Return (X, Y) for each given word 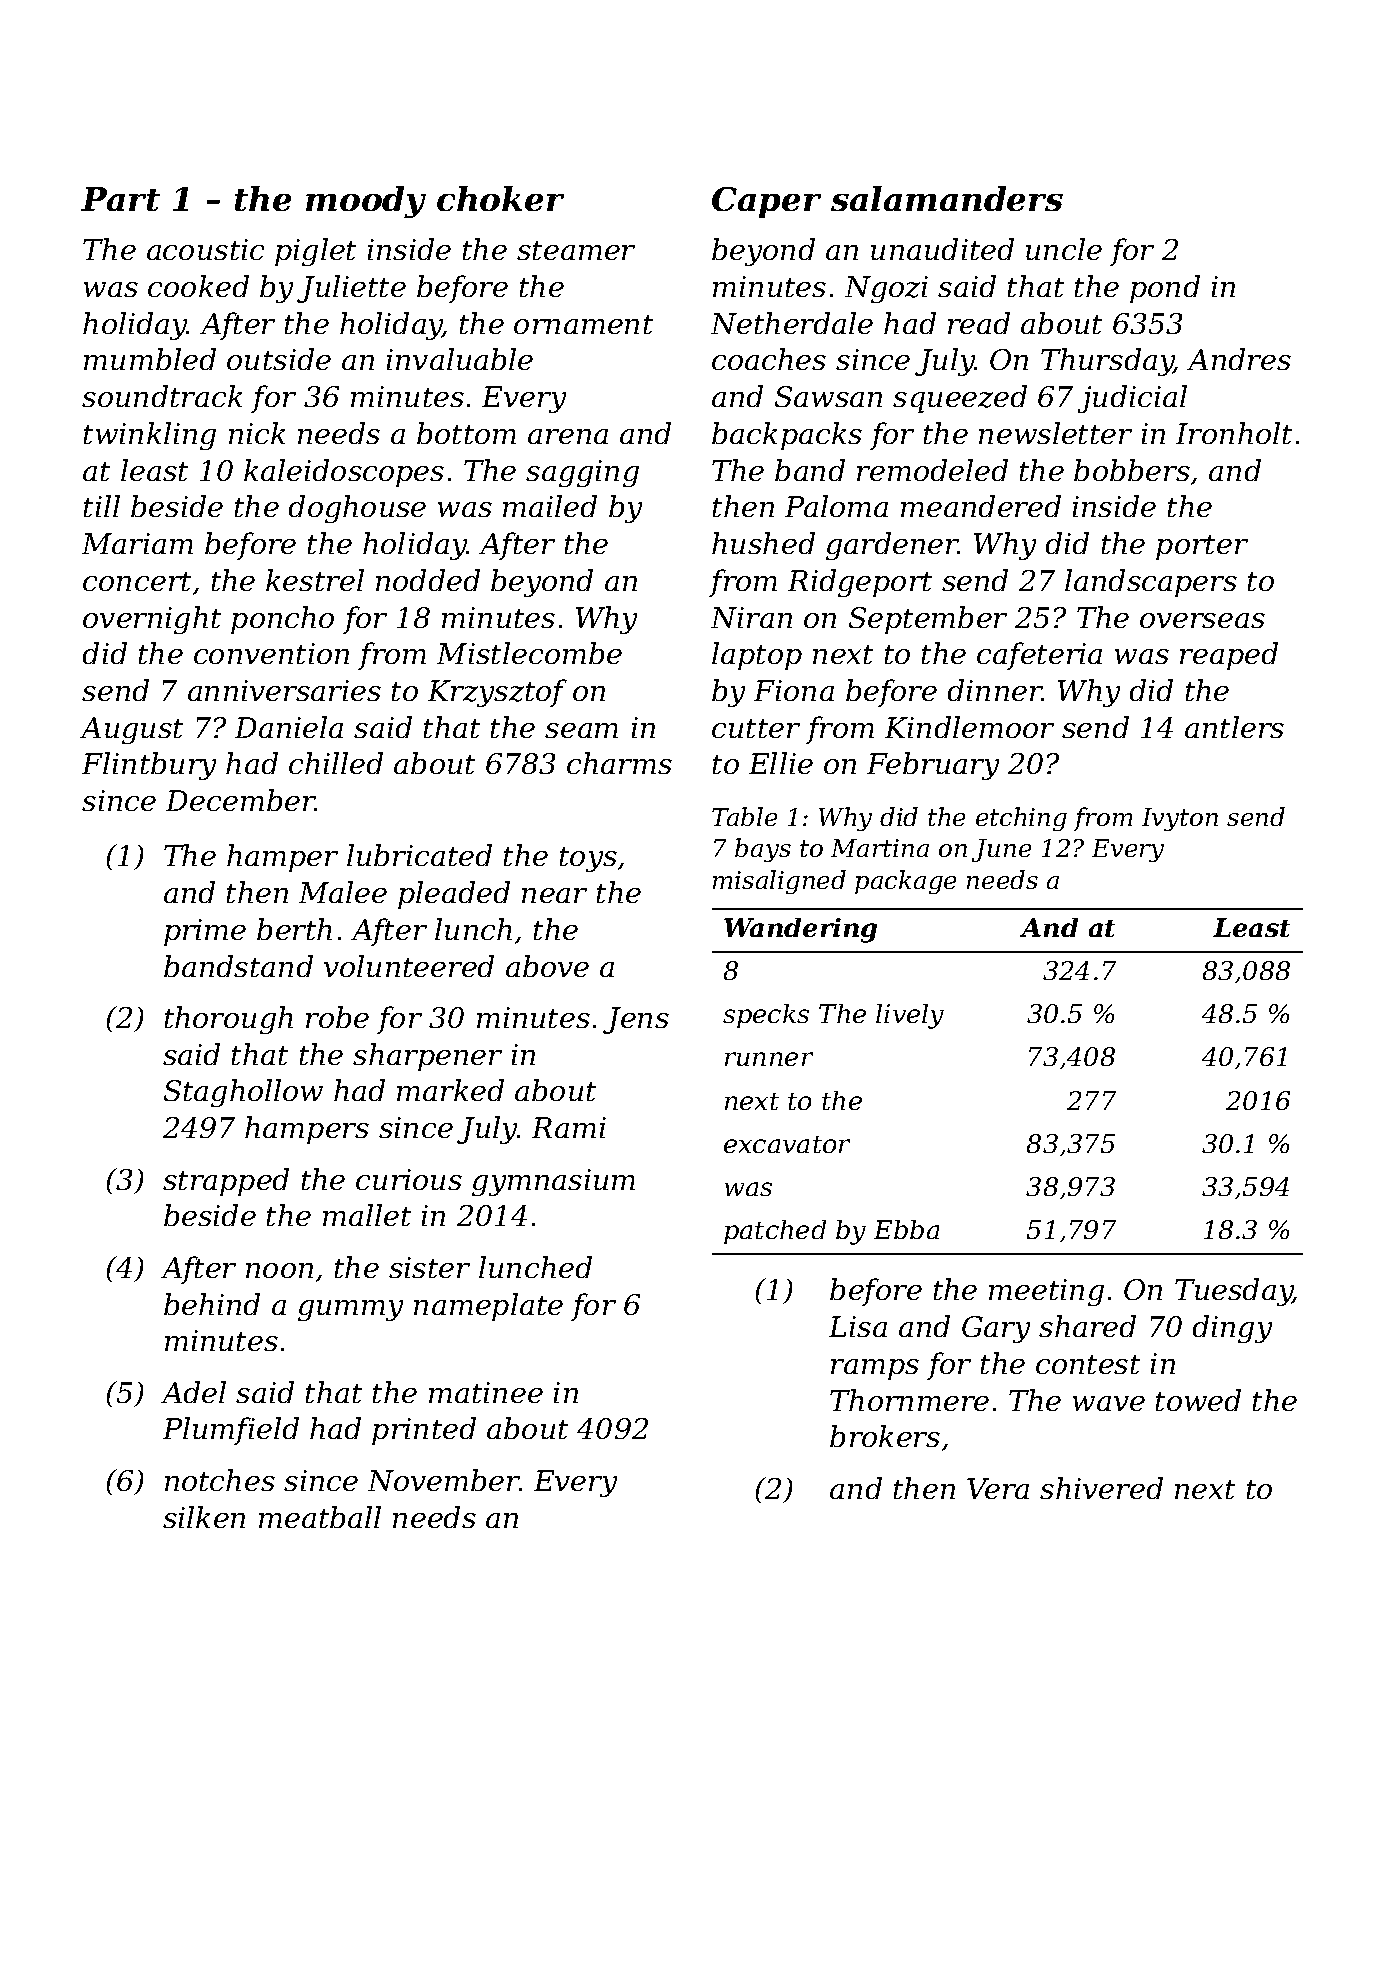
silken (204, 1517)
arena (568, 436)
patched (775, 1232)
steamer (576, 250)
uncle (1064, 249)
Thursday (1107, 362)
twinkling (150, 436)
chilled (336, 763)
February (933, 766)
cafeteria (1039, 656)
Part (120, 199)
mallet (367, 1215)
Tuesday (1234, 1292)
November (444, 1480)
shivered (1101, 1488)
